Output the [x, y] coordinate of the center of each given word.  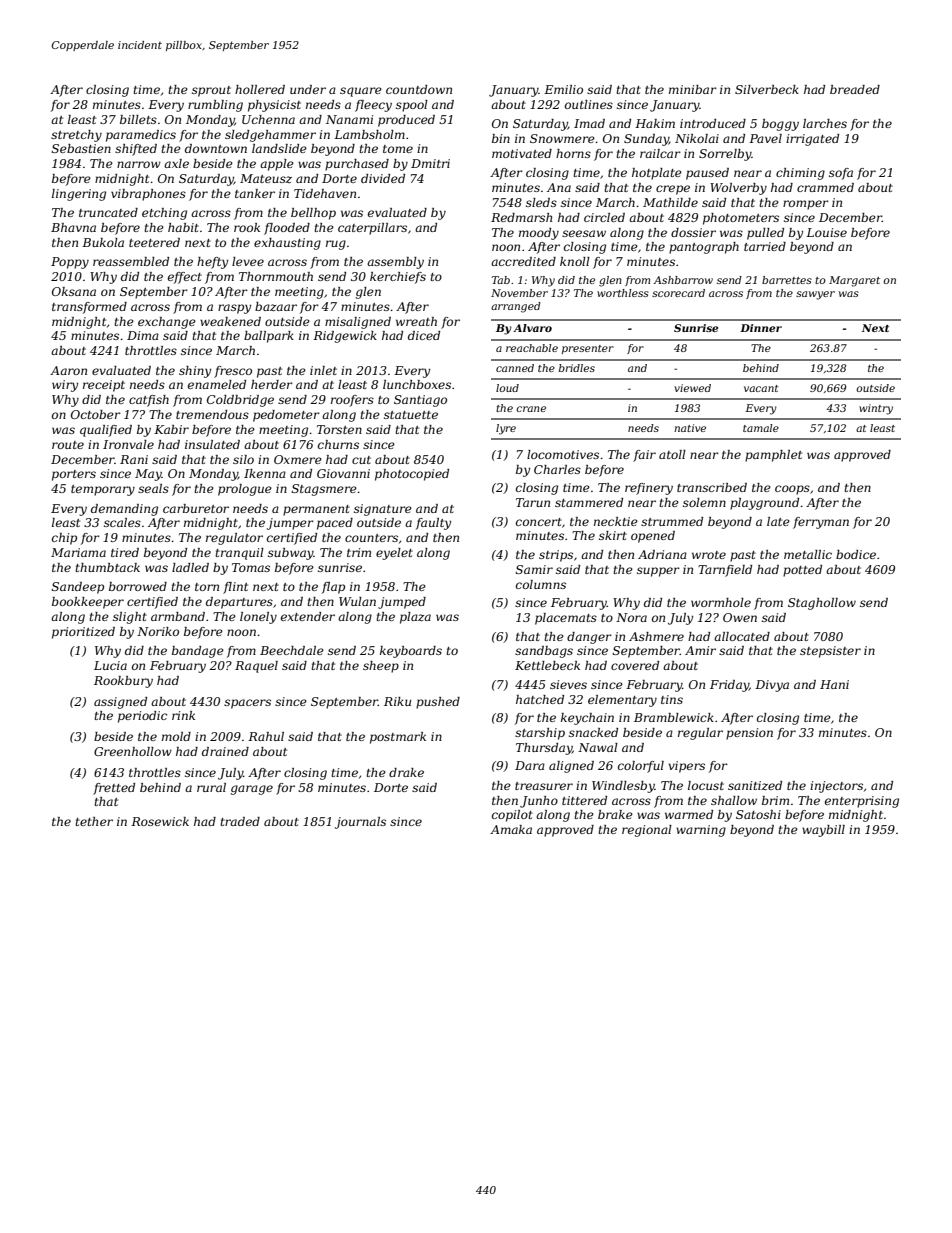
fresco [233, 372]
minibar [693, 89]
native [690, 428]
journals [360, 823]
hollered [260, 89]
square [361, 92]
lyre [506, 429]
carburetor [196, 508]
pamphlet [773, 456]
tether [94, 821]
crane [531, 409]
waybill [823, 831]
